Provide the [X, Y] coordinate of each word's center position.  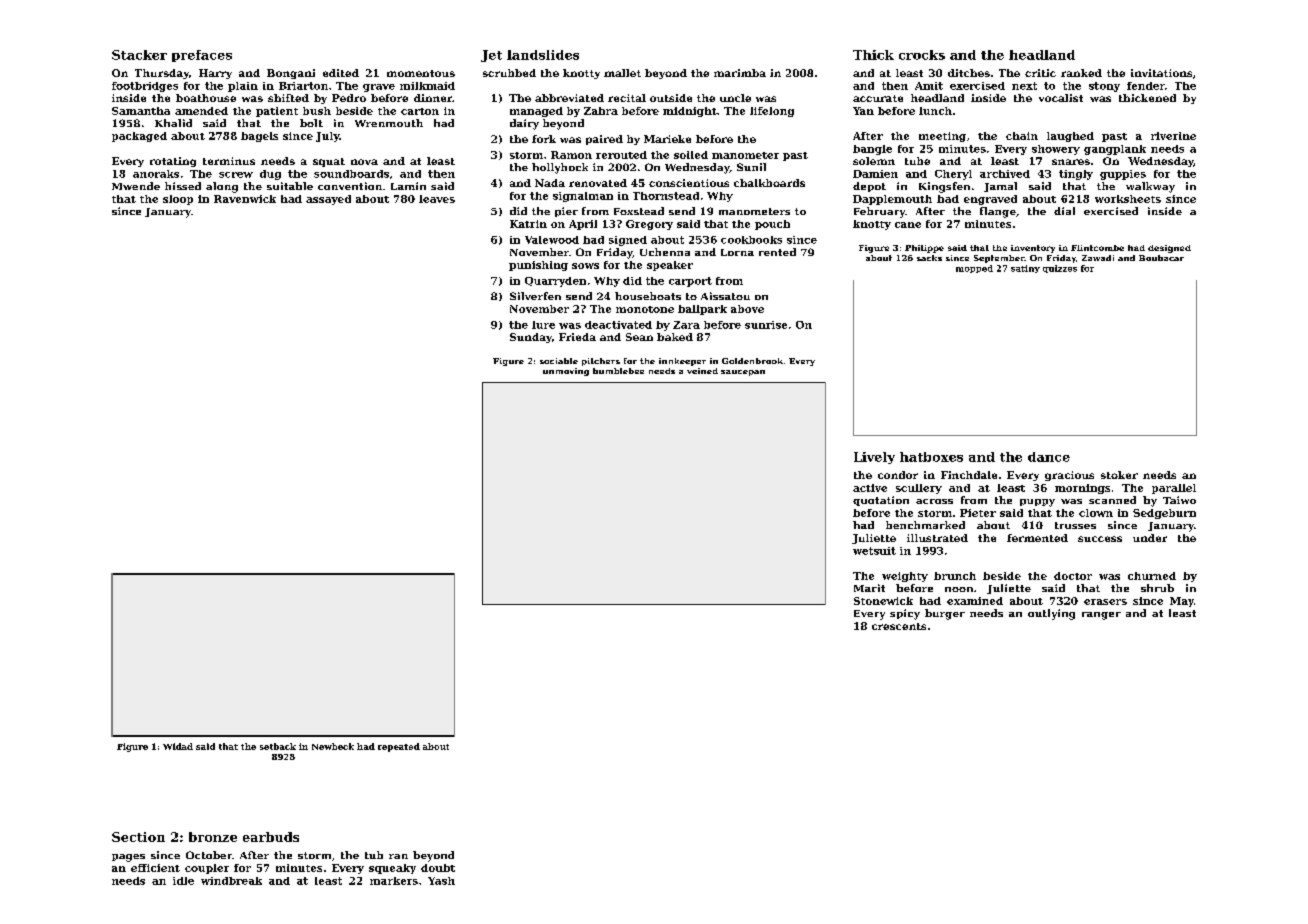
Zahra [601, 111]
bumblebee [618, 371]
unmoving [566, 372]
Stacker [139, 55]
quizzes [1060, 269]
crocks [922, 55]
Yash [441, 881]
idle [183, 881]
